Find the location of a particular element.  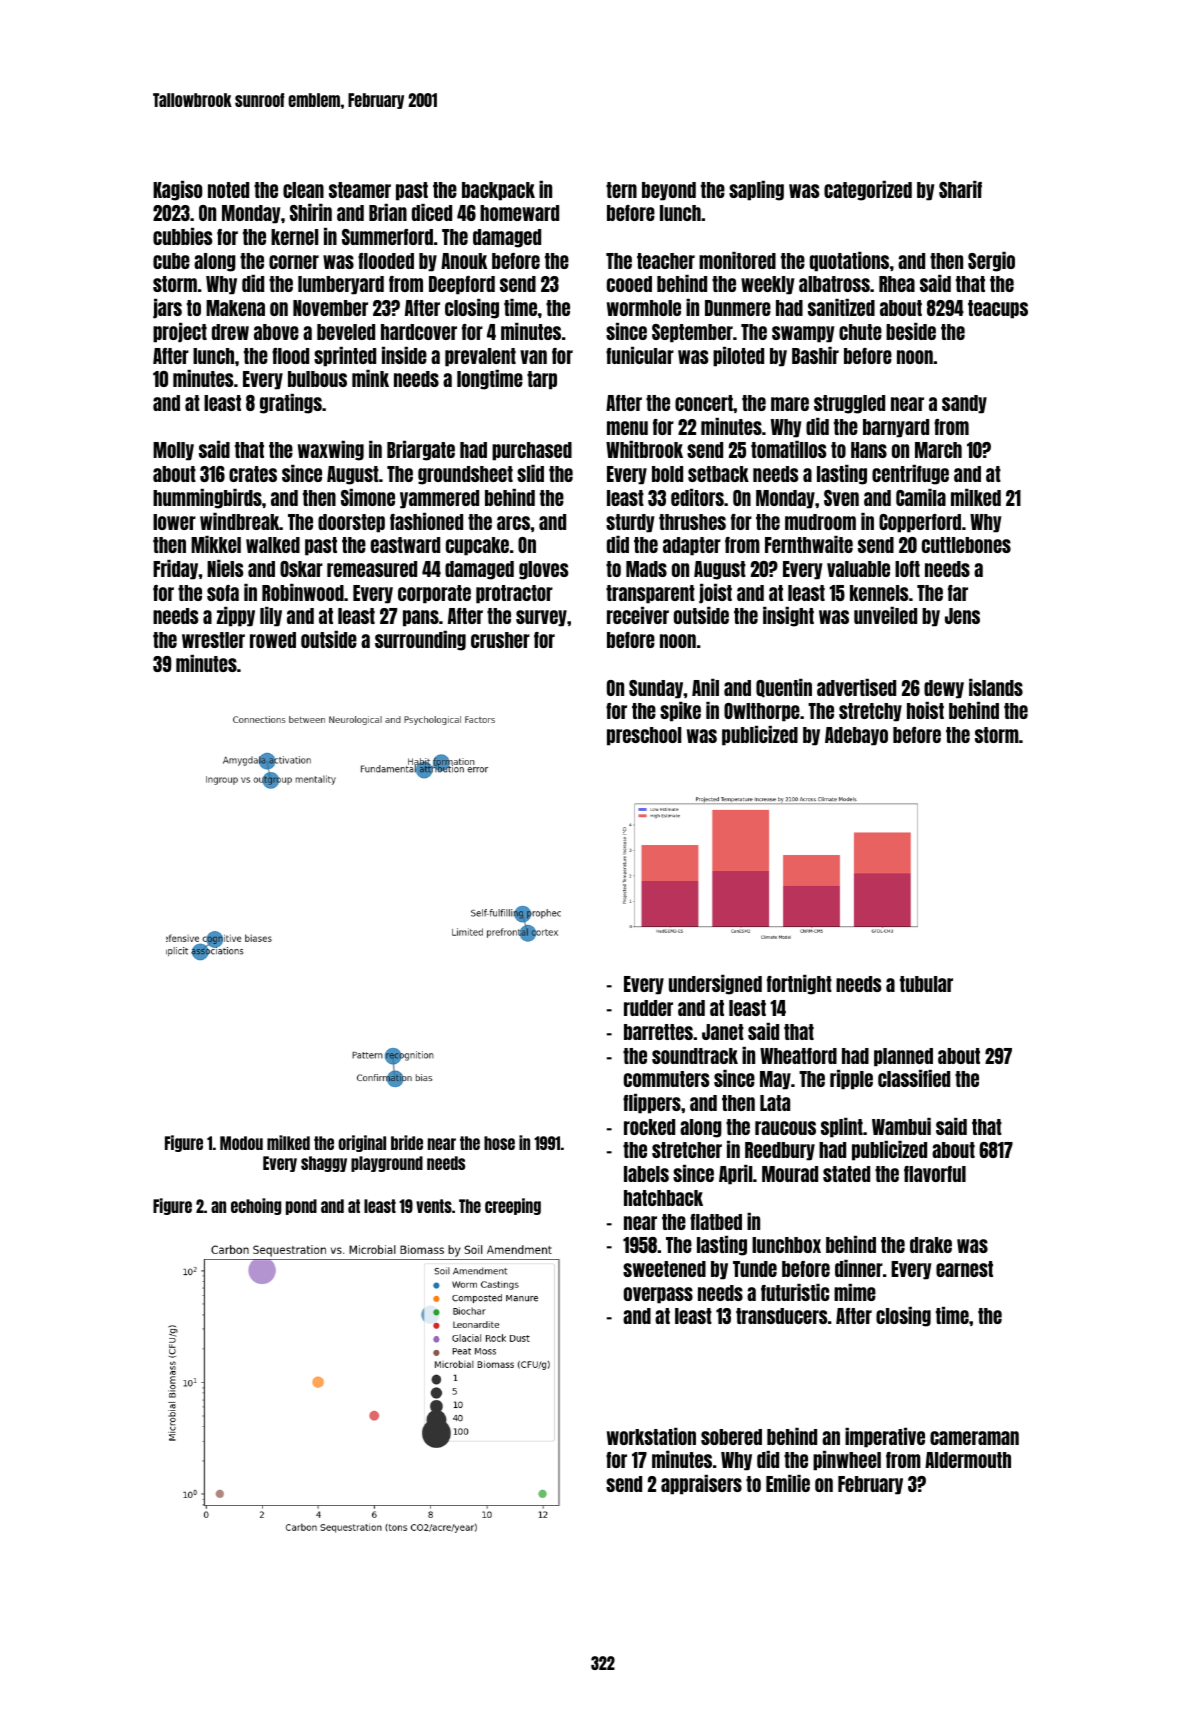

backpack is located at coordinates (498, 191).
